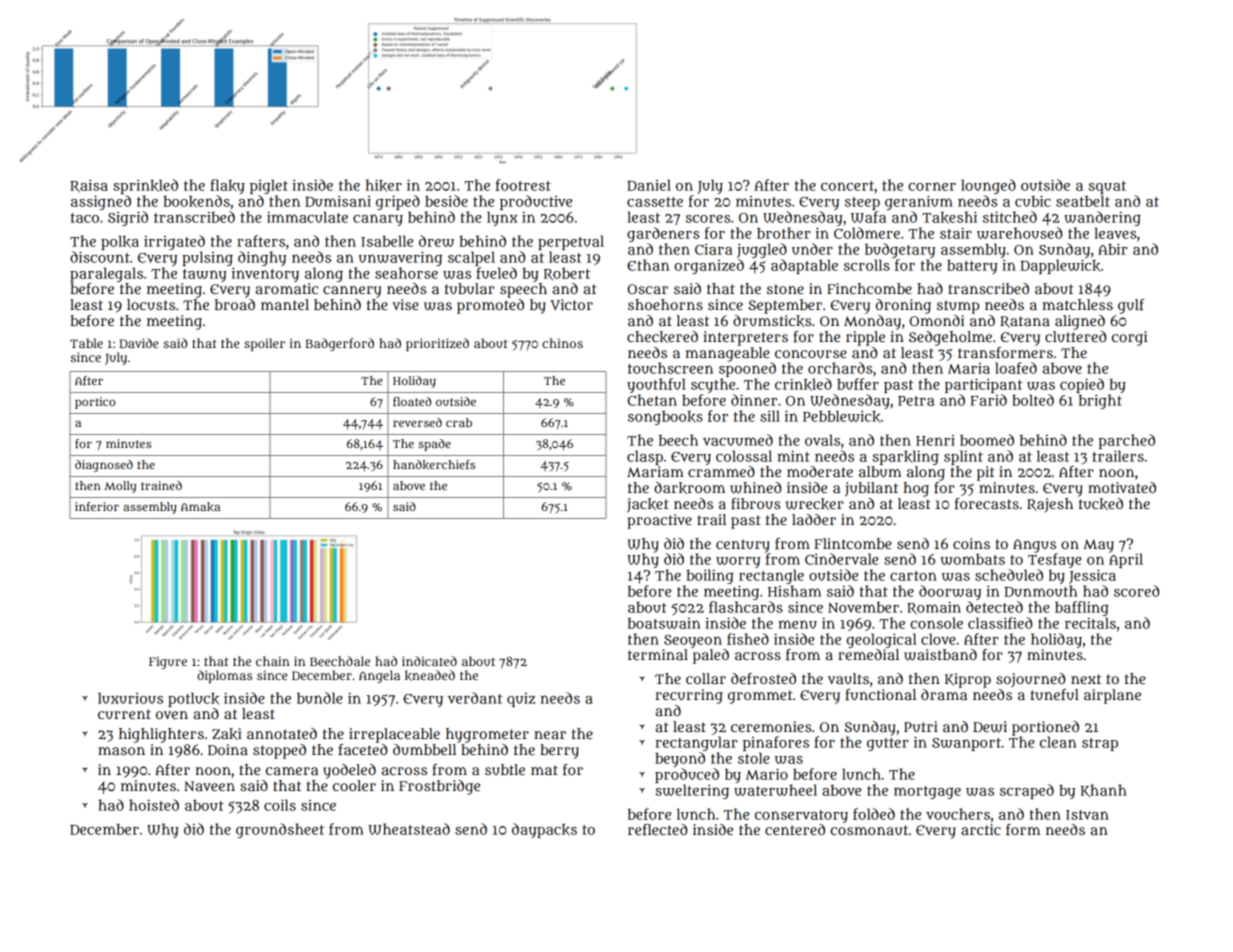 This screenshot has height=952, width=1233. What do you see at coordinates (200, 507) in the screenshot?
I see `Amaka` at bounding box center [200, 507].
